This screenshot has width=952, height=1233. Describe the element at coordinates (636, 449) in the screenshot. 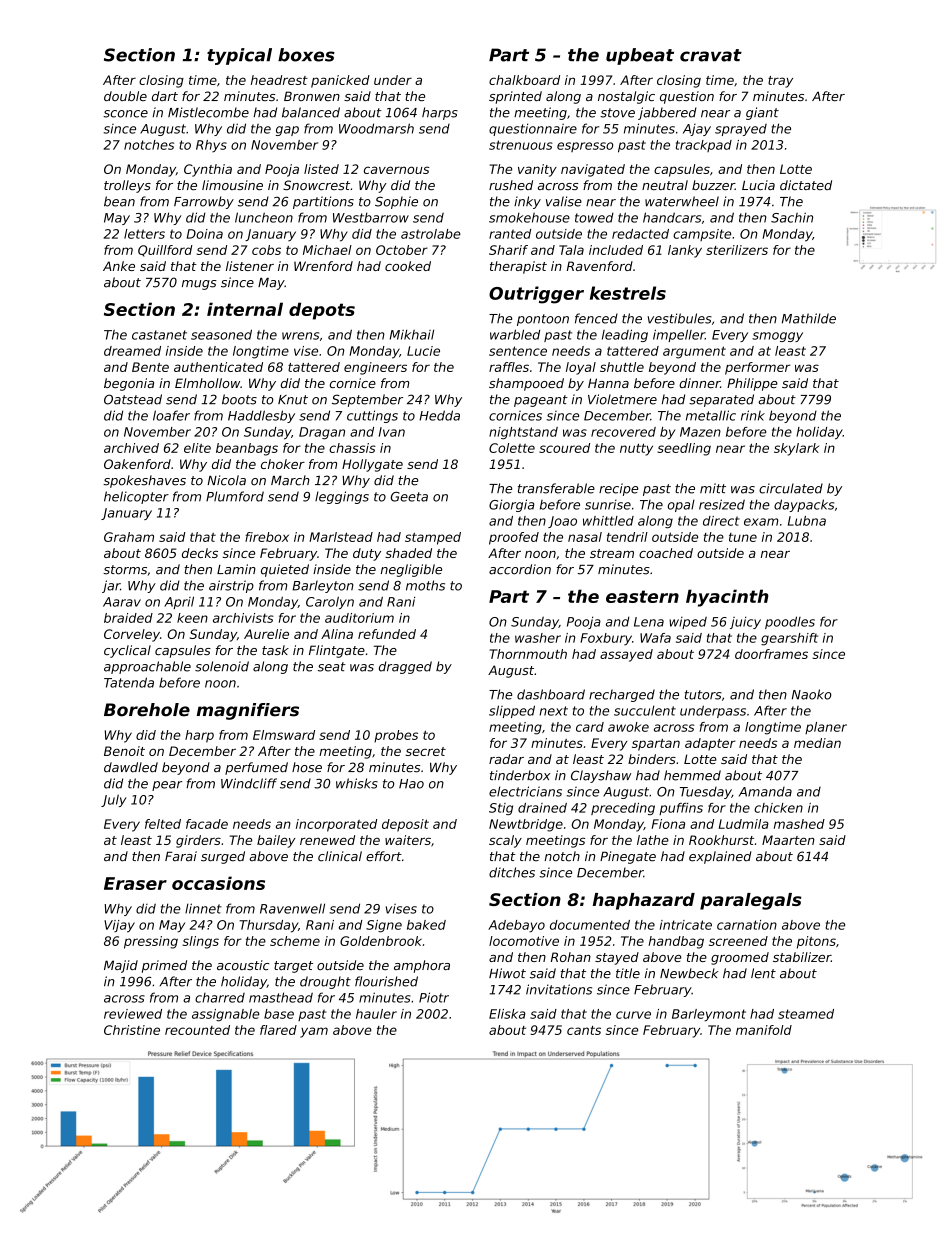

I see `nutty` at that location.
